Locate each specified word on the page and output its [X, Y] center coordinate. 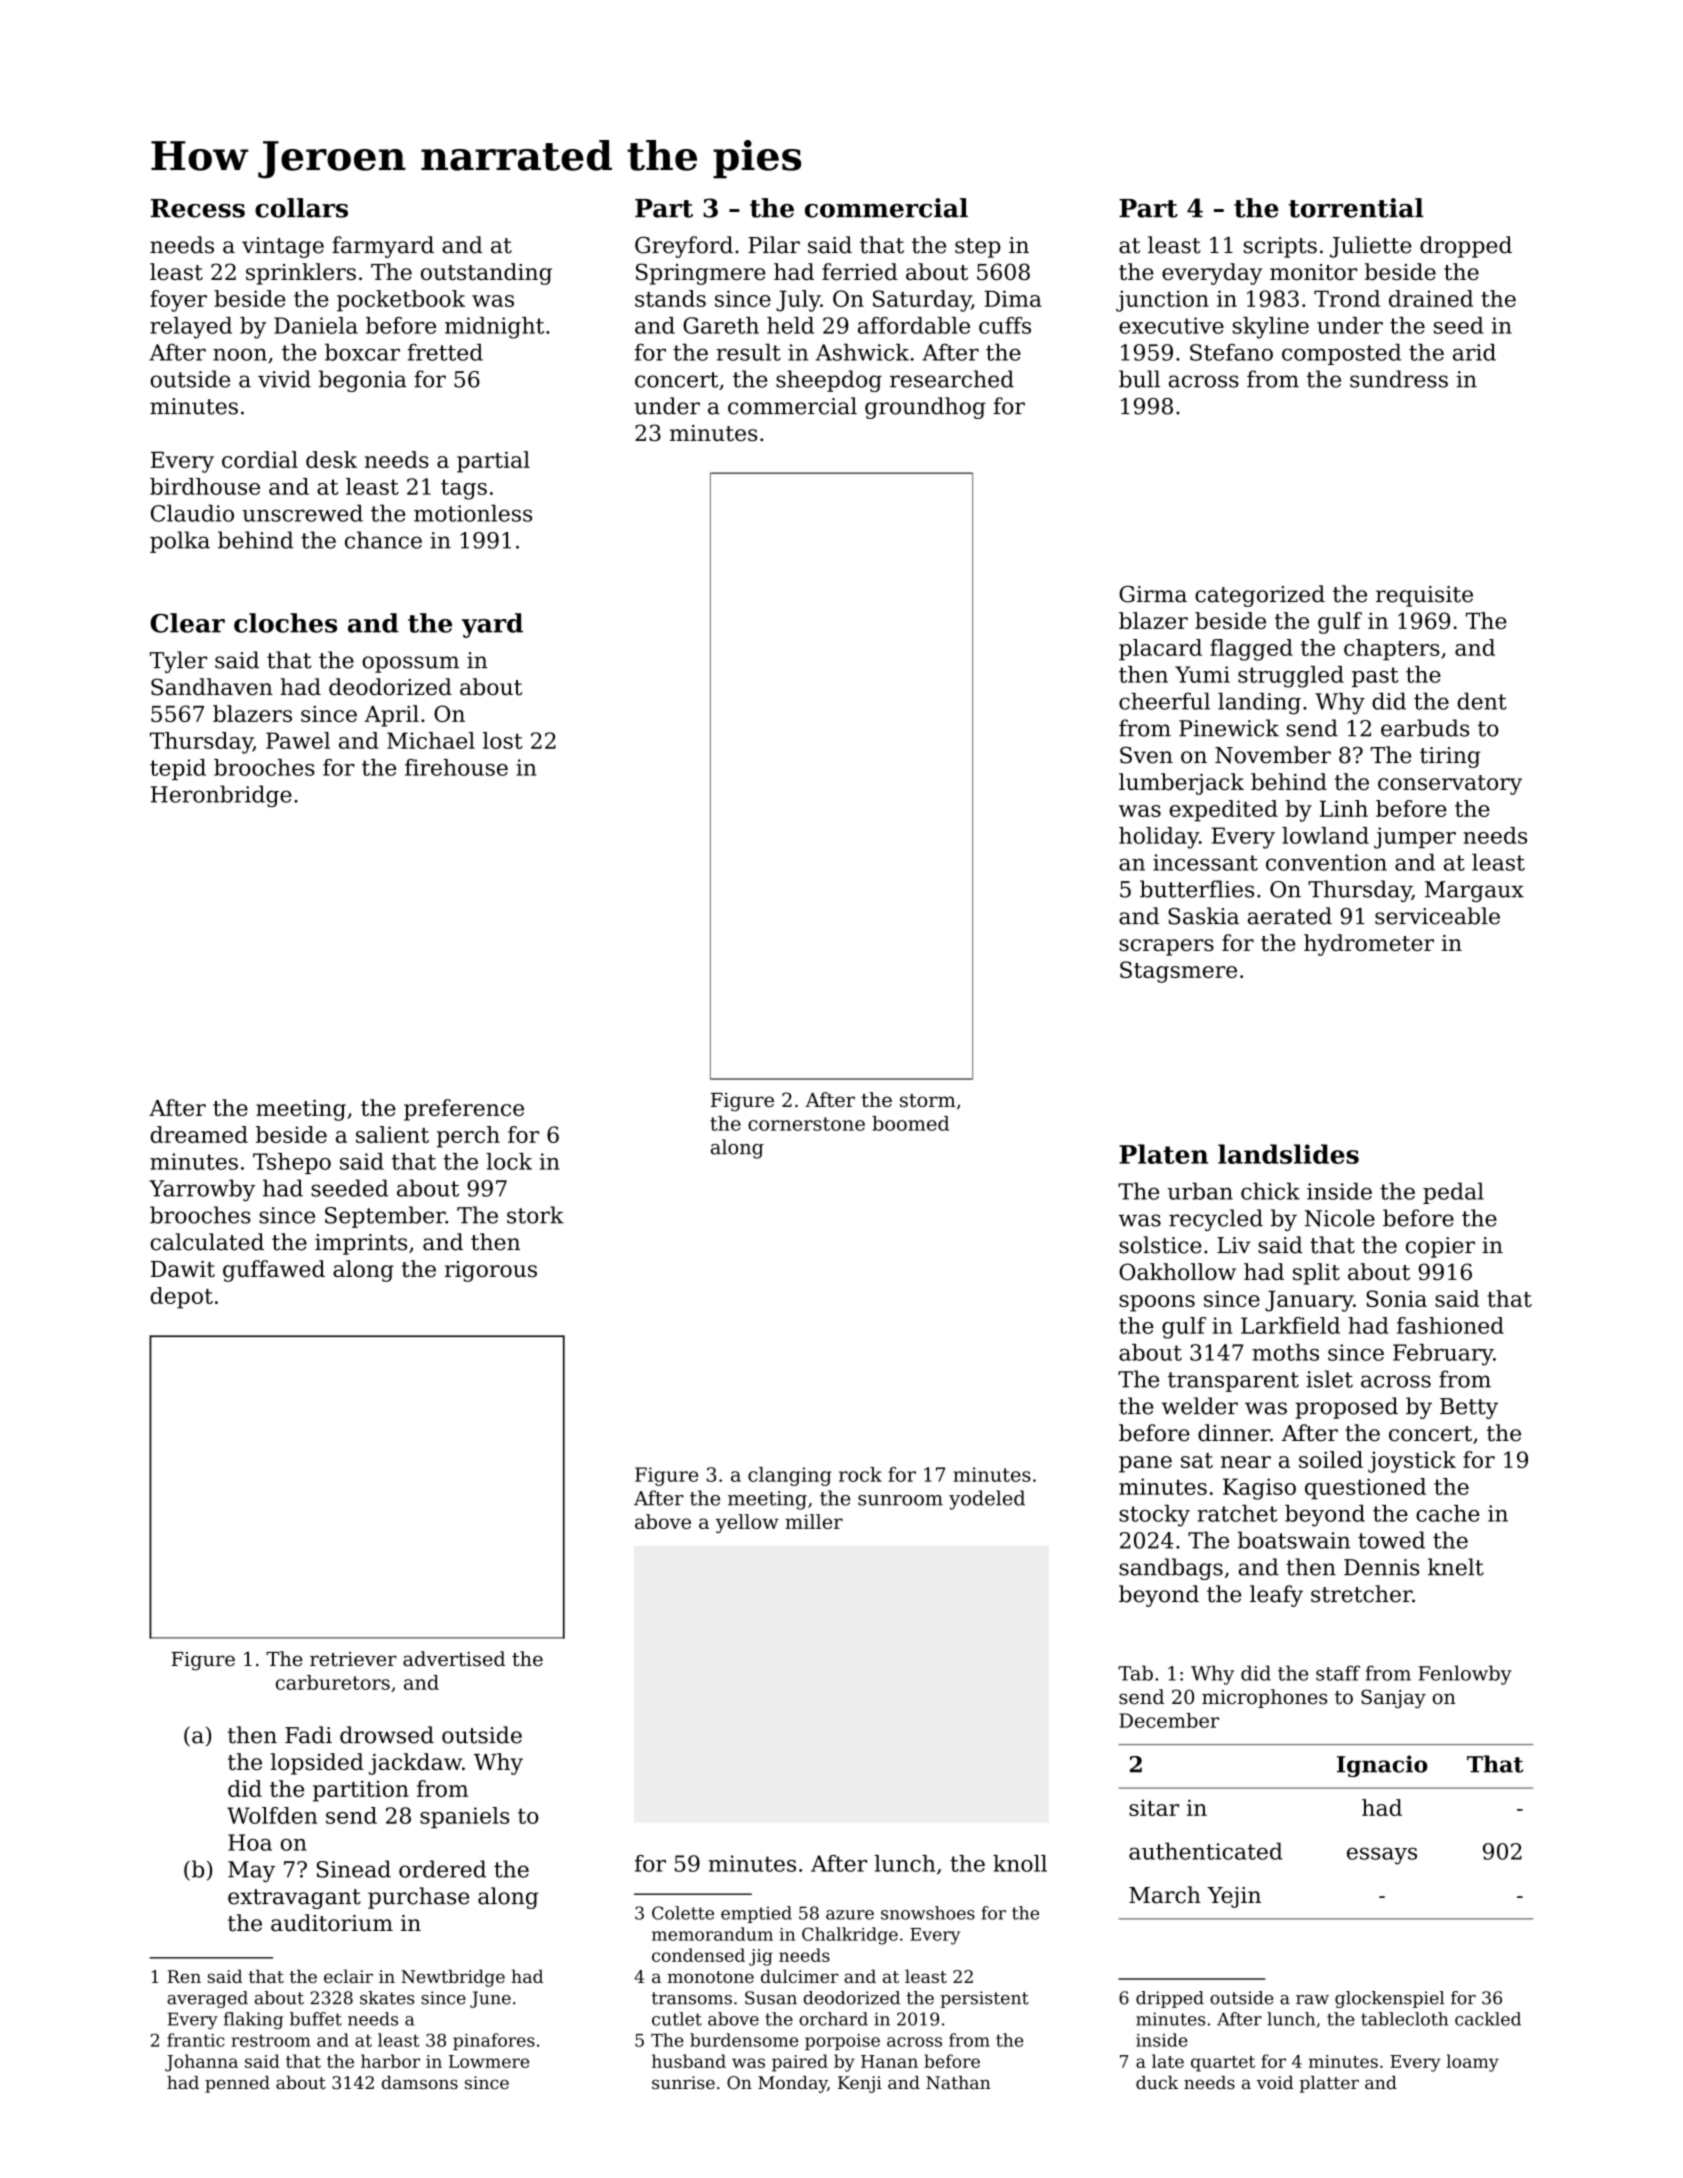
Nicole [1340, 1218]
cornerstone [806, 1124]
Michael [431, 740]
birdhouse [205, 486]
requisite [1424, 596]
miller [814, 1521]
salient [392, 1134]
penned [237, 2084]
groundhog [925, 408]
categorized [1260, 596]
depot [181, 1298]
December [1169, 1720]
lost [503, 740]
